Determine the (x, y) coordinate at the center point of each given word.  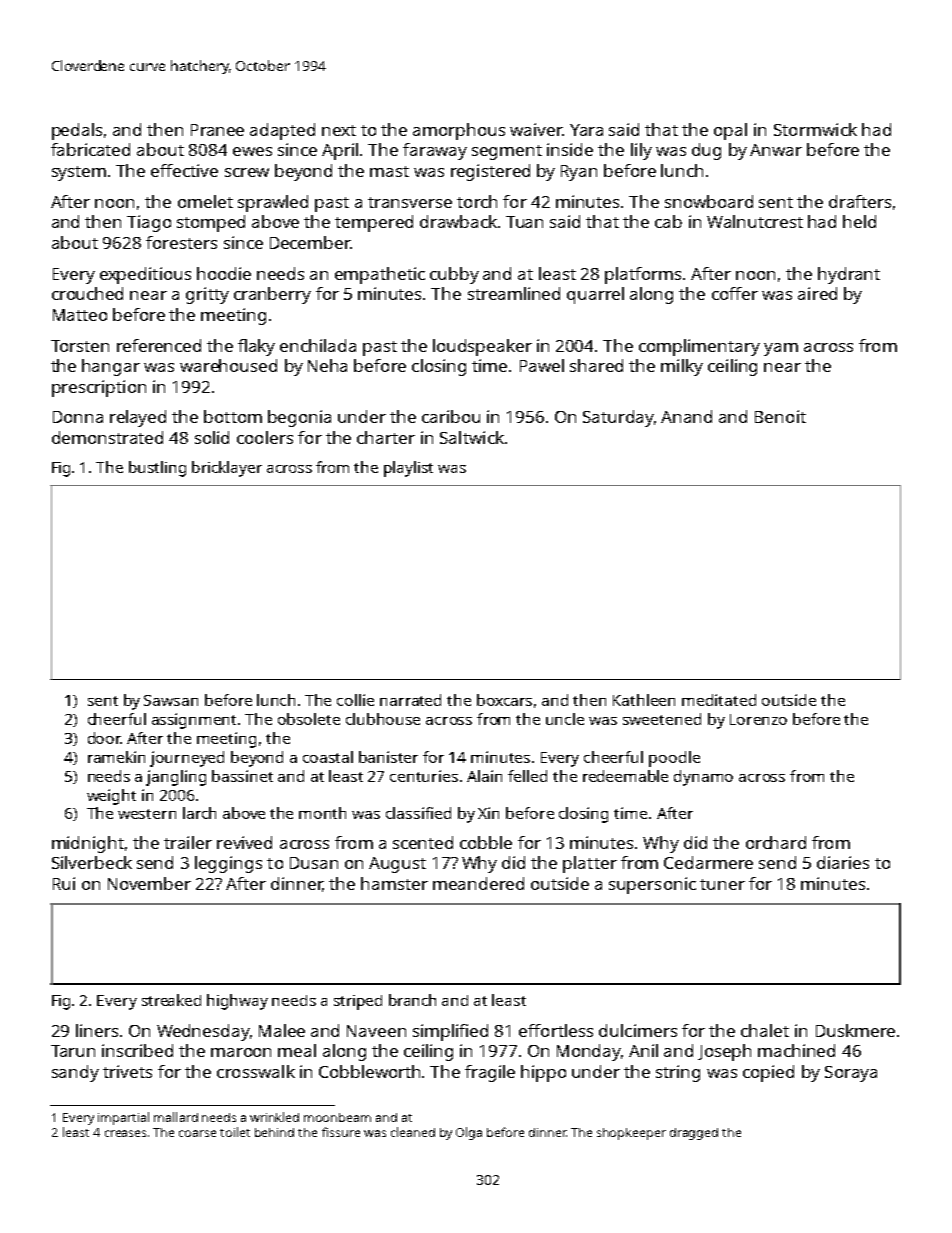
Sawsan (171, 700)
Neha (327, 365)
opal (730, 131)
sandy (75, 1073)
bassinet (242, 776)
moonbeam (337, 1117)
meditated (719, 700)
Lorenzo (758, 719)
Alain (484, 776)
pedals (77, 131)
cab (668, 221)
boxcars (504, 700)
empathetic (380, 275)
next (339, 130)
